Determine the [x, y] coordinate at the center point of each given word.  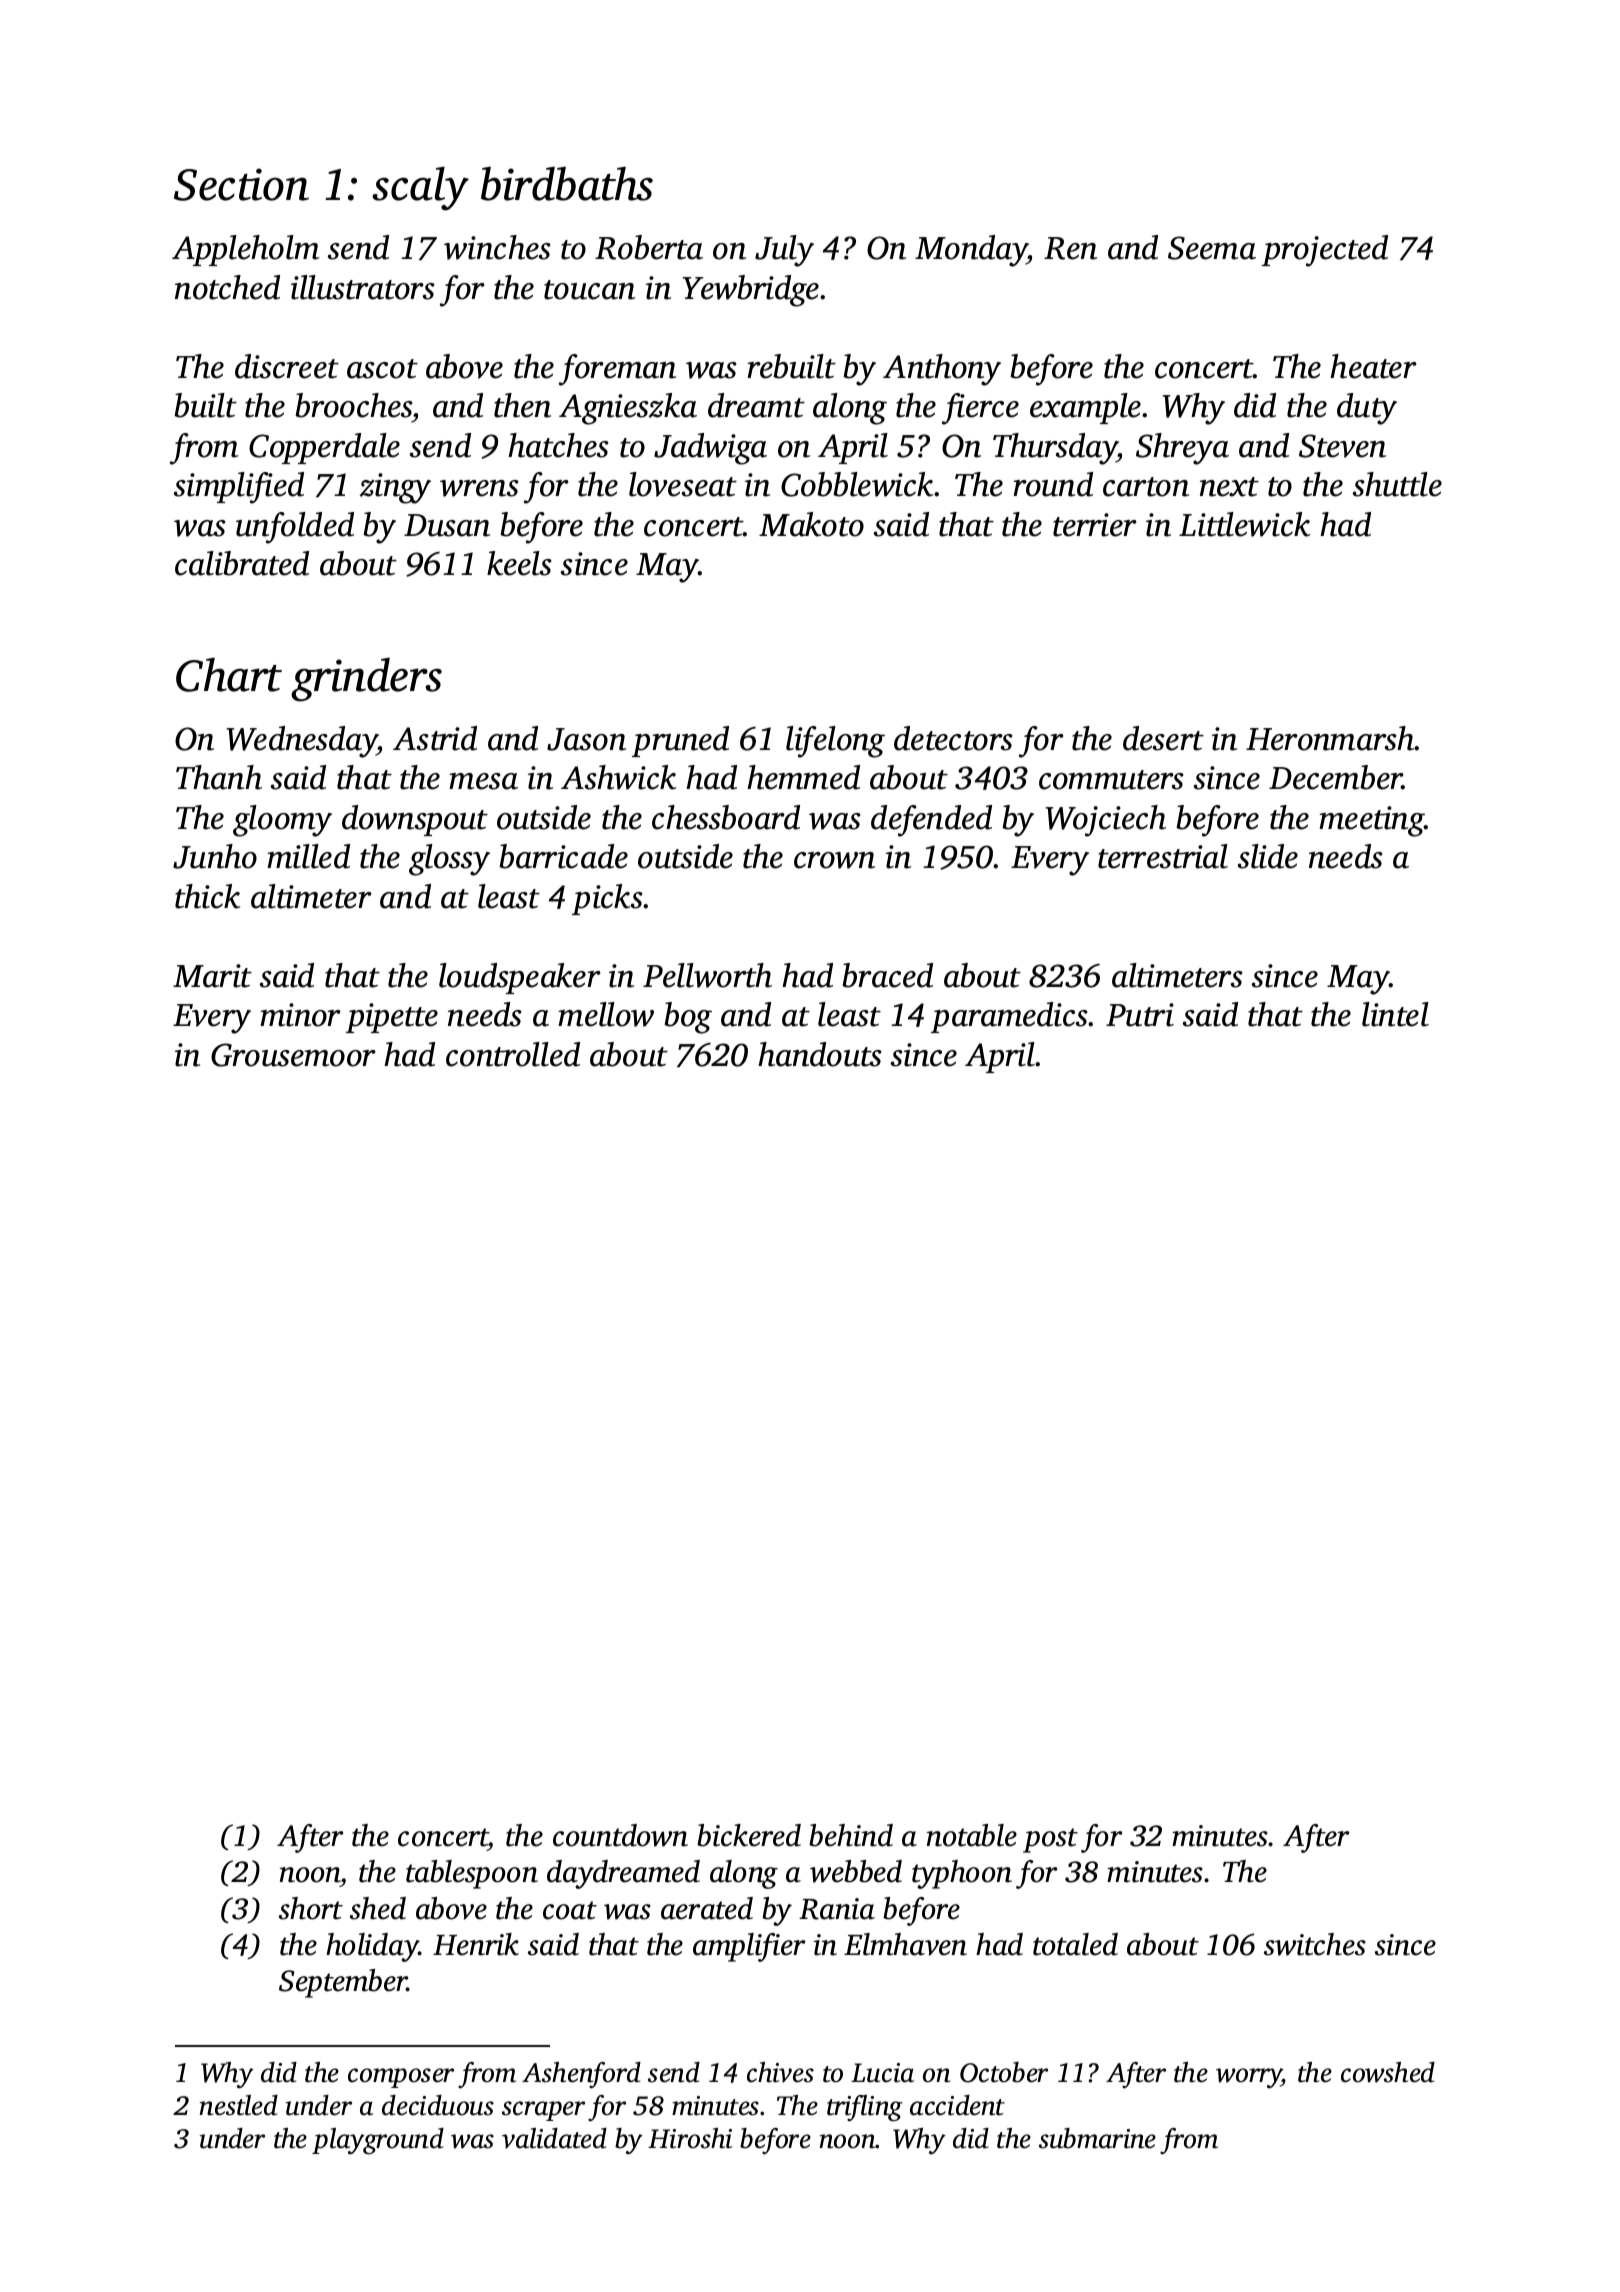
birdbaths [567, 184]
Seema [1212, 248]
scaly [420, 189]
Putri [1140, 1015]
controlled [513, 1054]
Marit [212, 976]
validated [554, 2138]
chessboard [726, 817]
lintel [1395, 1014]
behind [851, 1835]
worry [1249, 2078]
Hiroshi [690, 2138]
